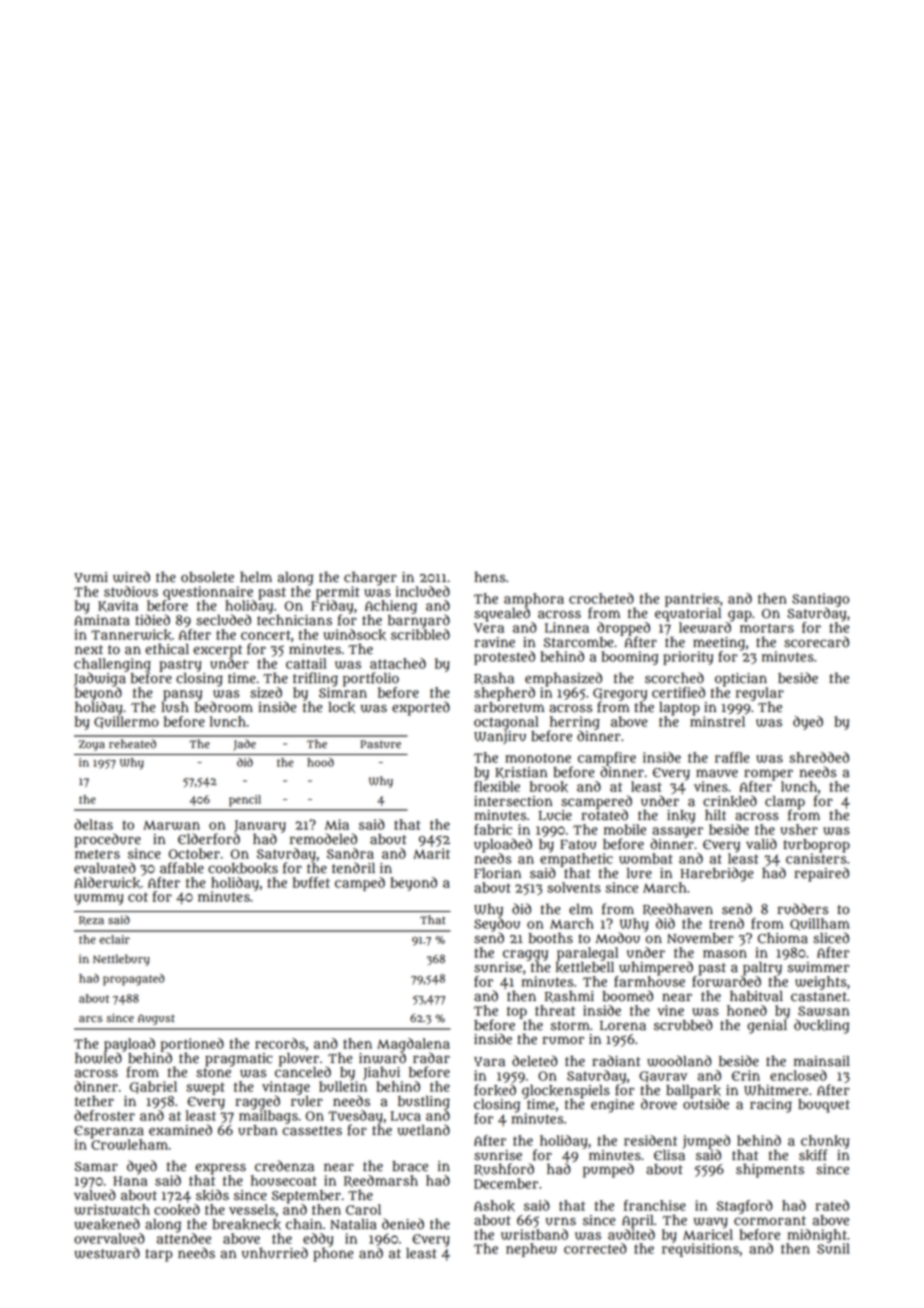  Describe the element at coordinates (825, 1142) in the screenshot. I see `chunky` at that location.
